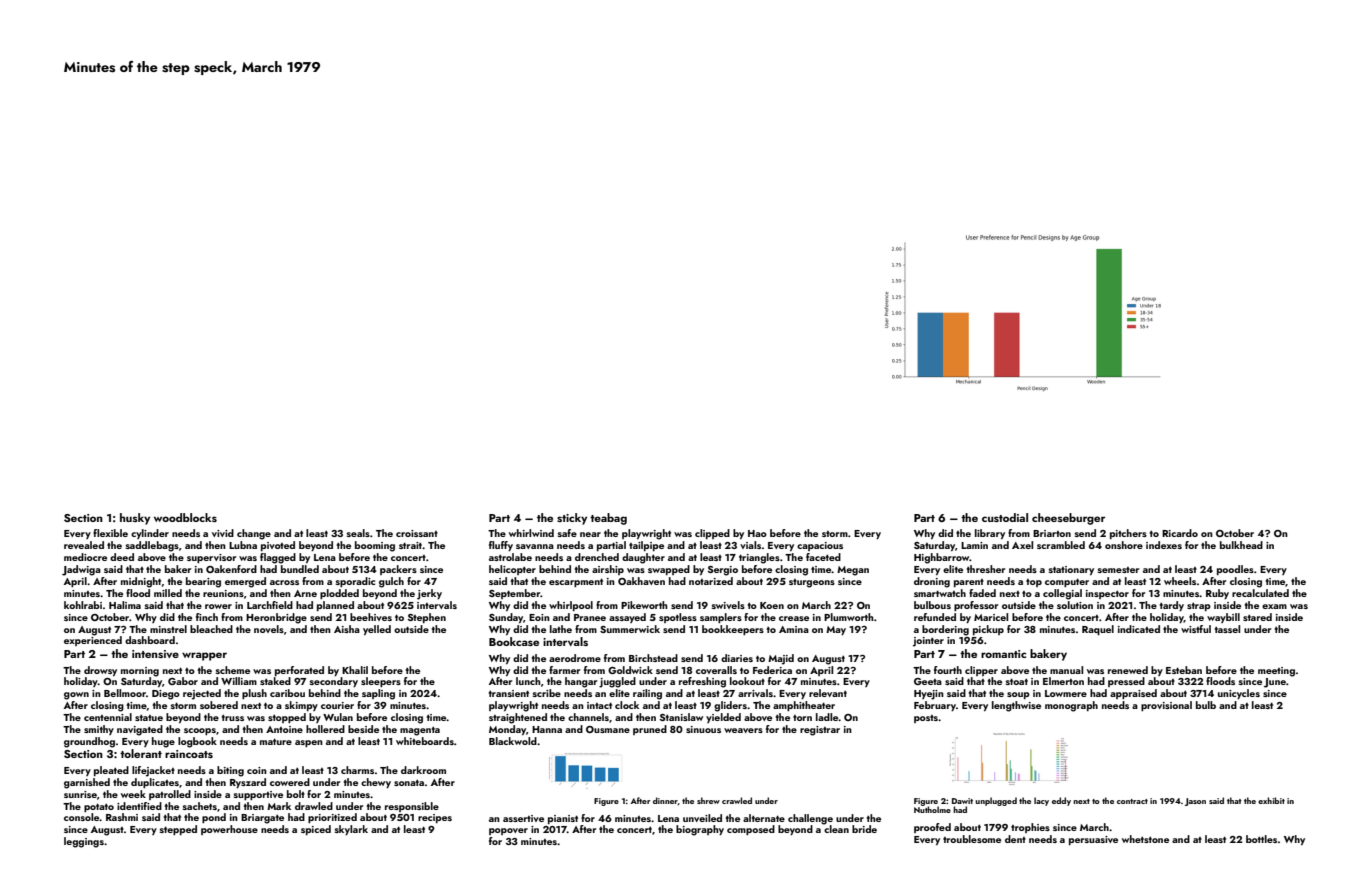 This image has width=1372, height=887. I want to click on supportive, so click(258, 795).
